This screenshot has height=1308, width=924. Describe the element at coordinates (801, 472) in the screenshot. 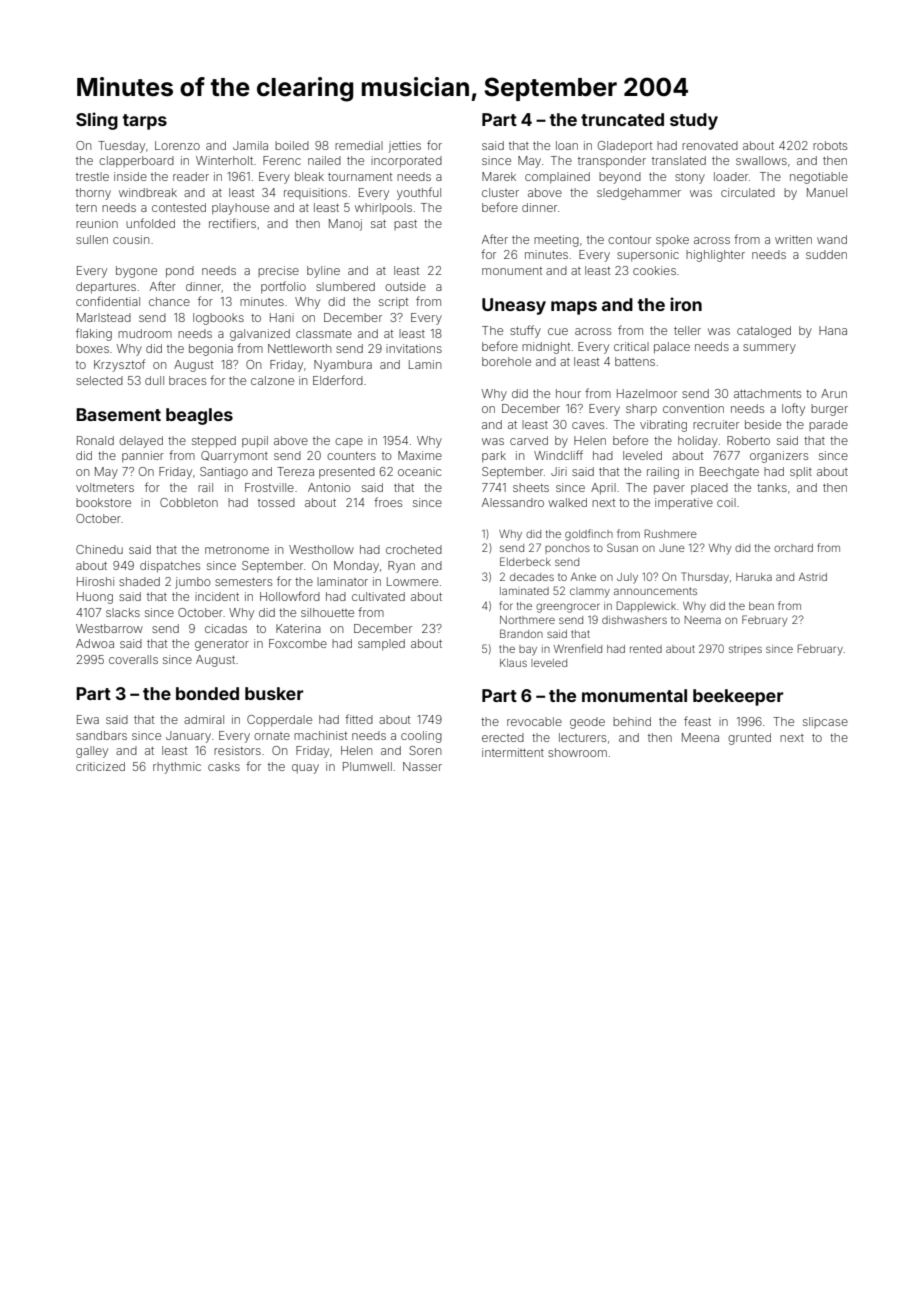

I see `split` at that location.
